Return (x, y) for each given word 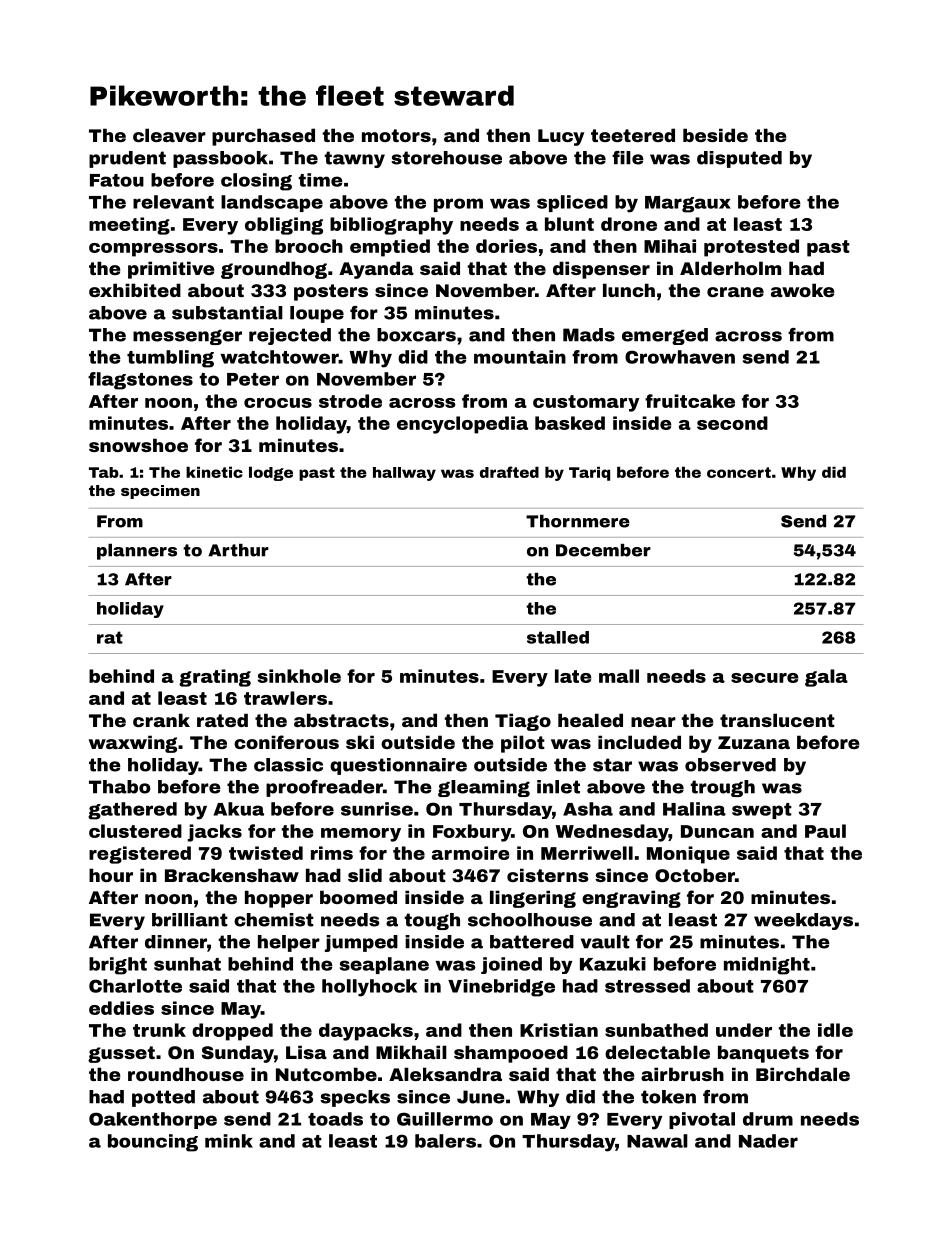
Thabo (120, 787)
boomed (358, 897)
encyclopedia (462, 425)
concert (739, 472)
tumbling (170, 359)
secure (764, 678)
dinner (176, 942)
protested (751, 248)
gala (826, 678)
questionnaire (398, 766)
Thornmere (578, 521)
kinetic (214, 472)
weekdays (803, 921)
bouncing (153, 1143)
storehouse (446, 158)
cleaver (169, 135)
